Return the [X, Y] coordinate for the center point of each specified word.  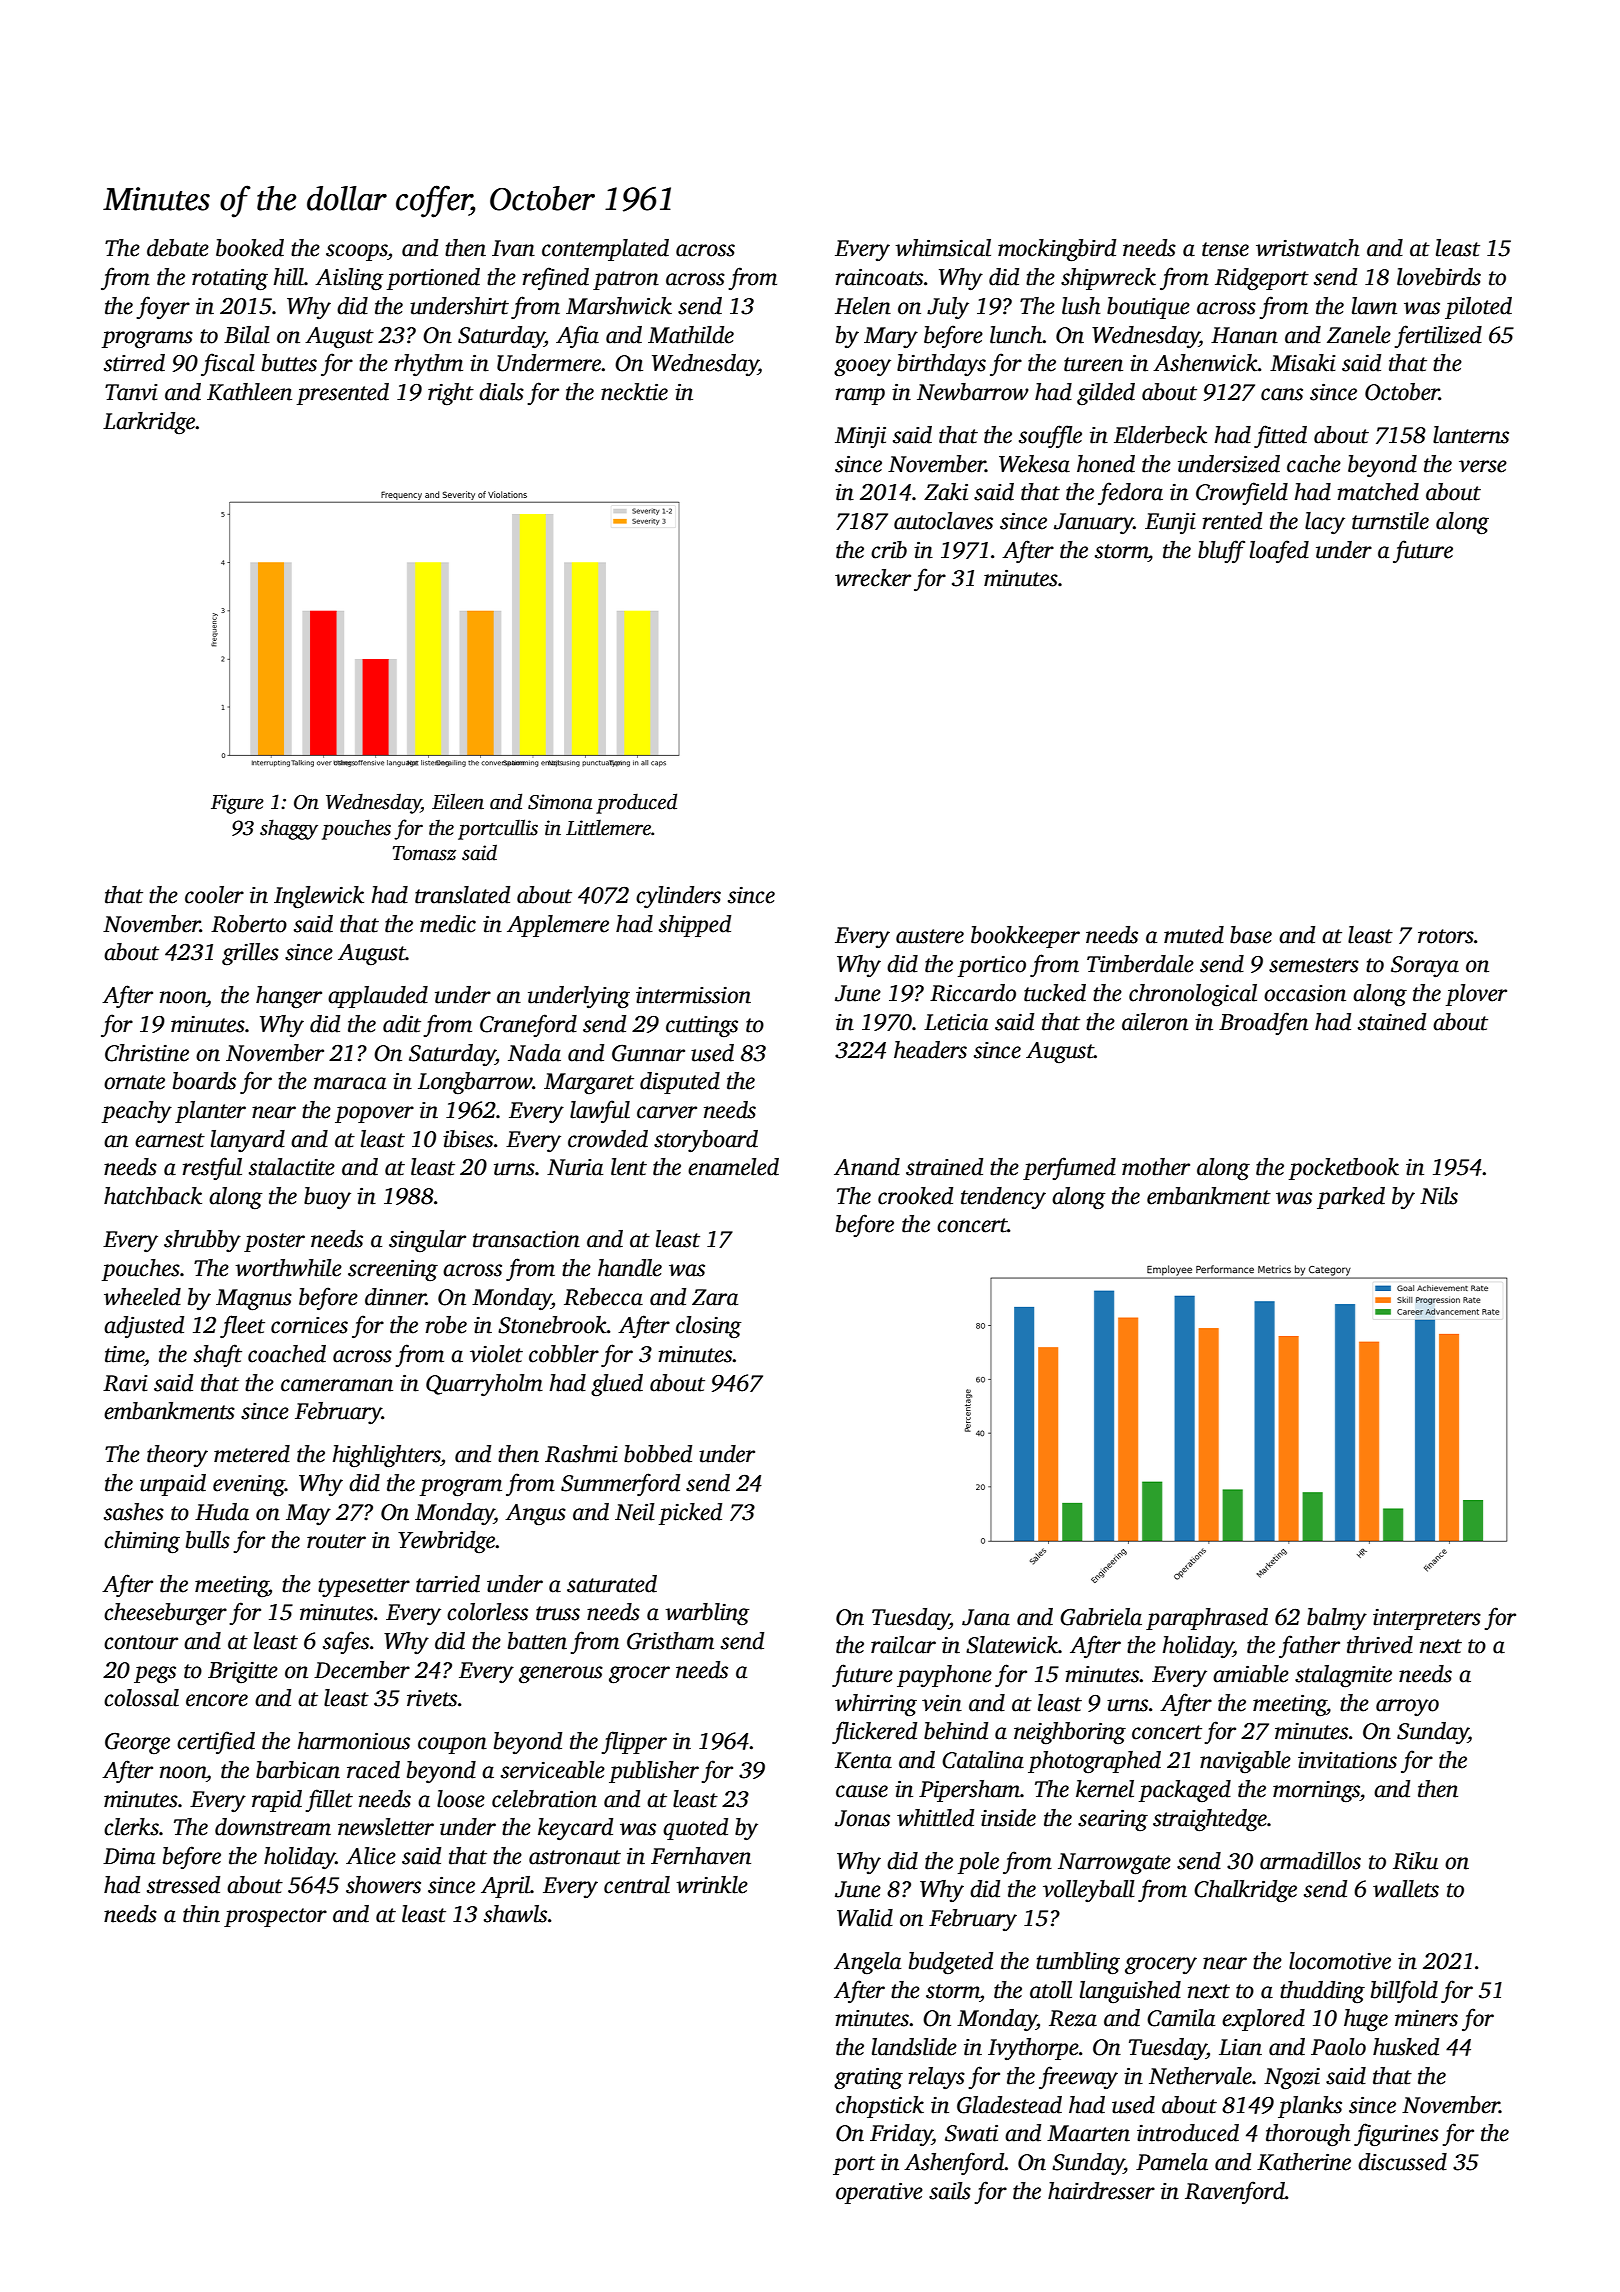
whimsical [943, 248]
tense [1225, 249]
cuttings [702, 1027]
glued [617, 1385]
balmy [1337, 1619]
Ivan [513, 248]
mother [1156, 1167]
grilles [250, 954]
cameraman [337, 1385]
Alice [371, 1856]
